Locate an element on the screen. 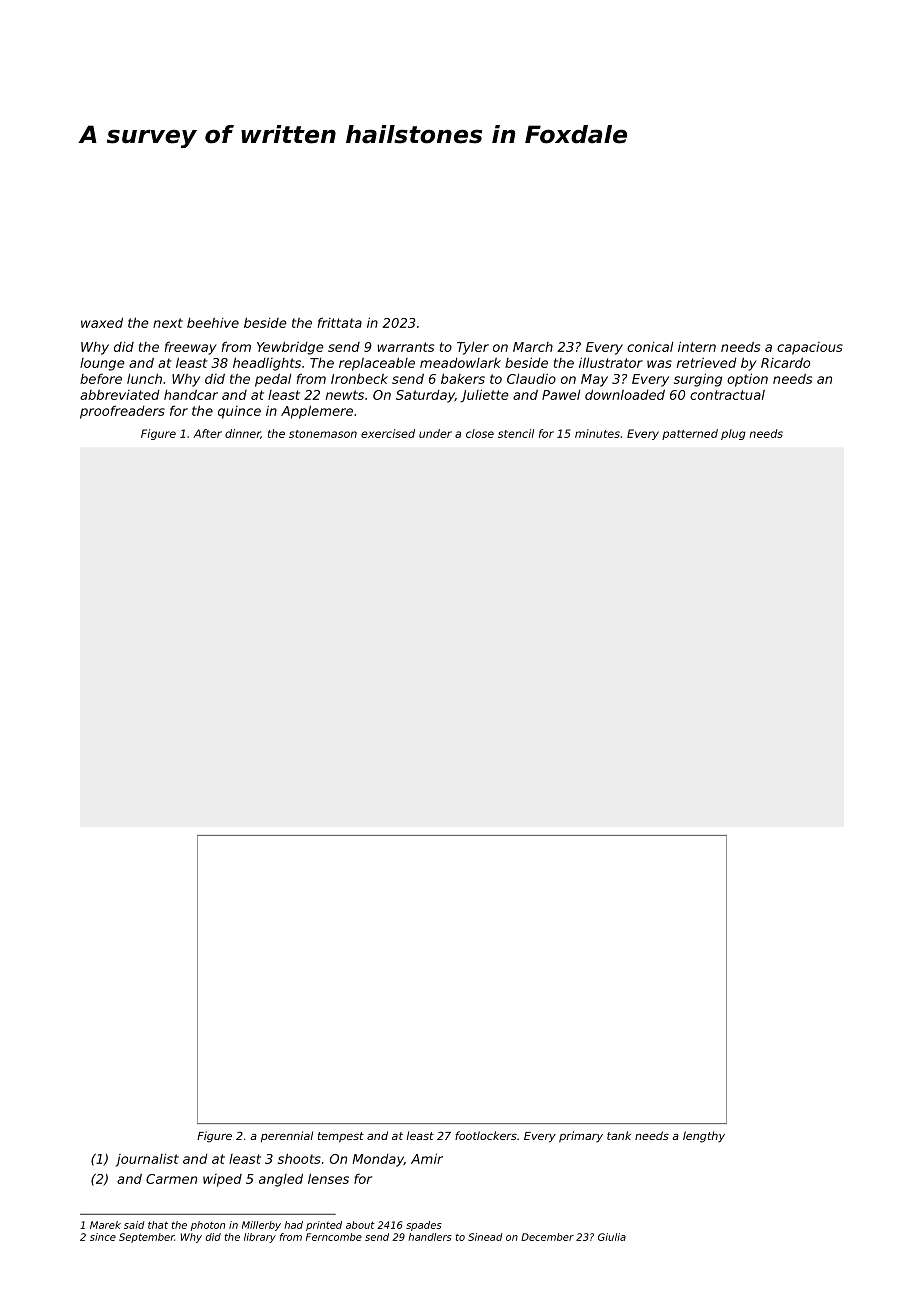 The width and height of the screenshot is (924, 1308). primary is located at coordinates (581, 1137).
